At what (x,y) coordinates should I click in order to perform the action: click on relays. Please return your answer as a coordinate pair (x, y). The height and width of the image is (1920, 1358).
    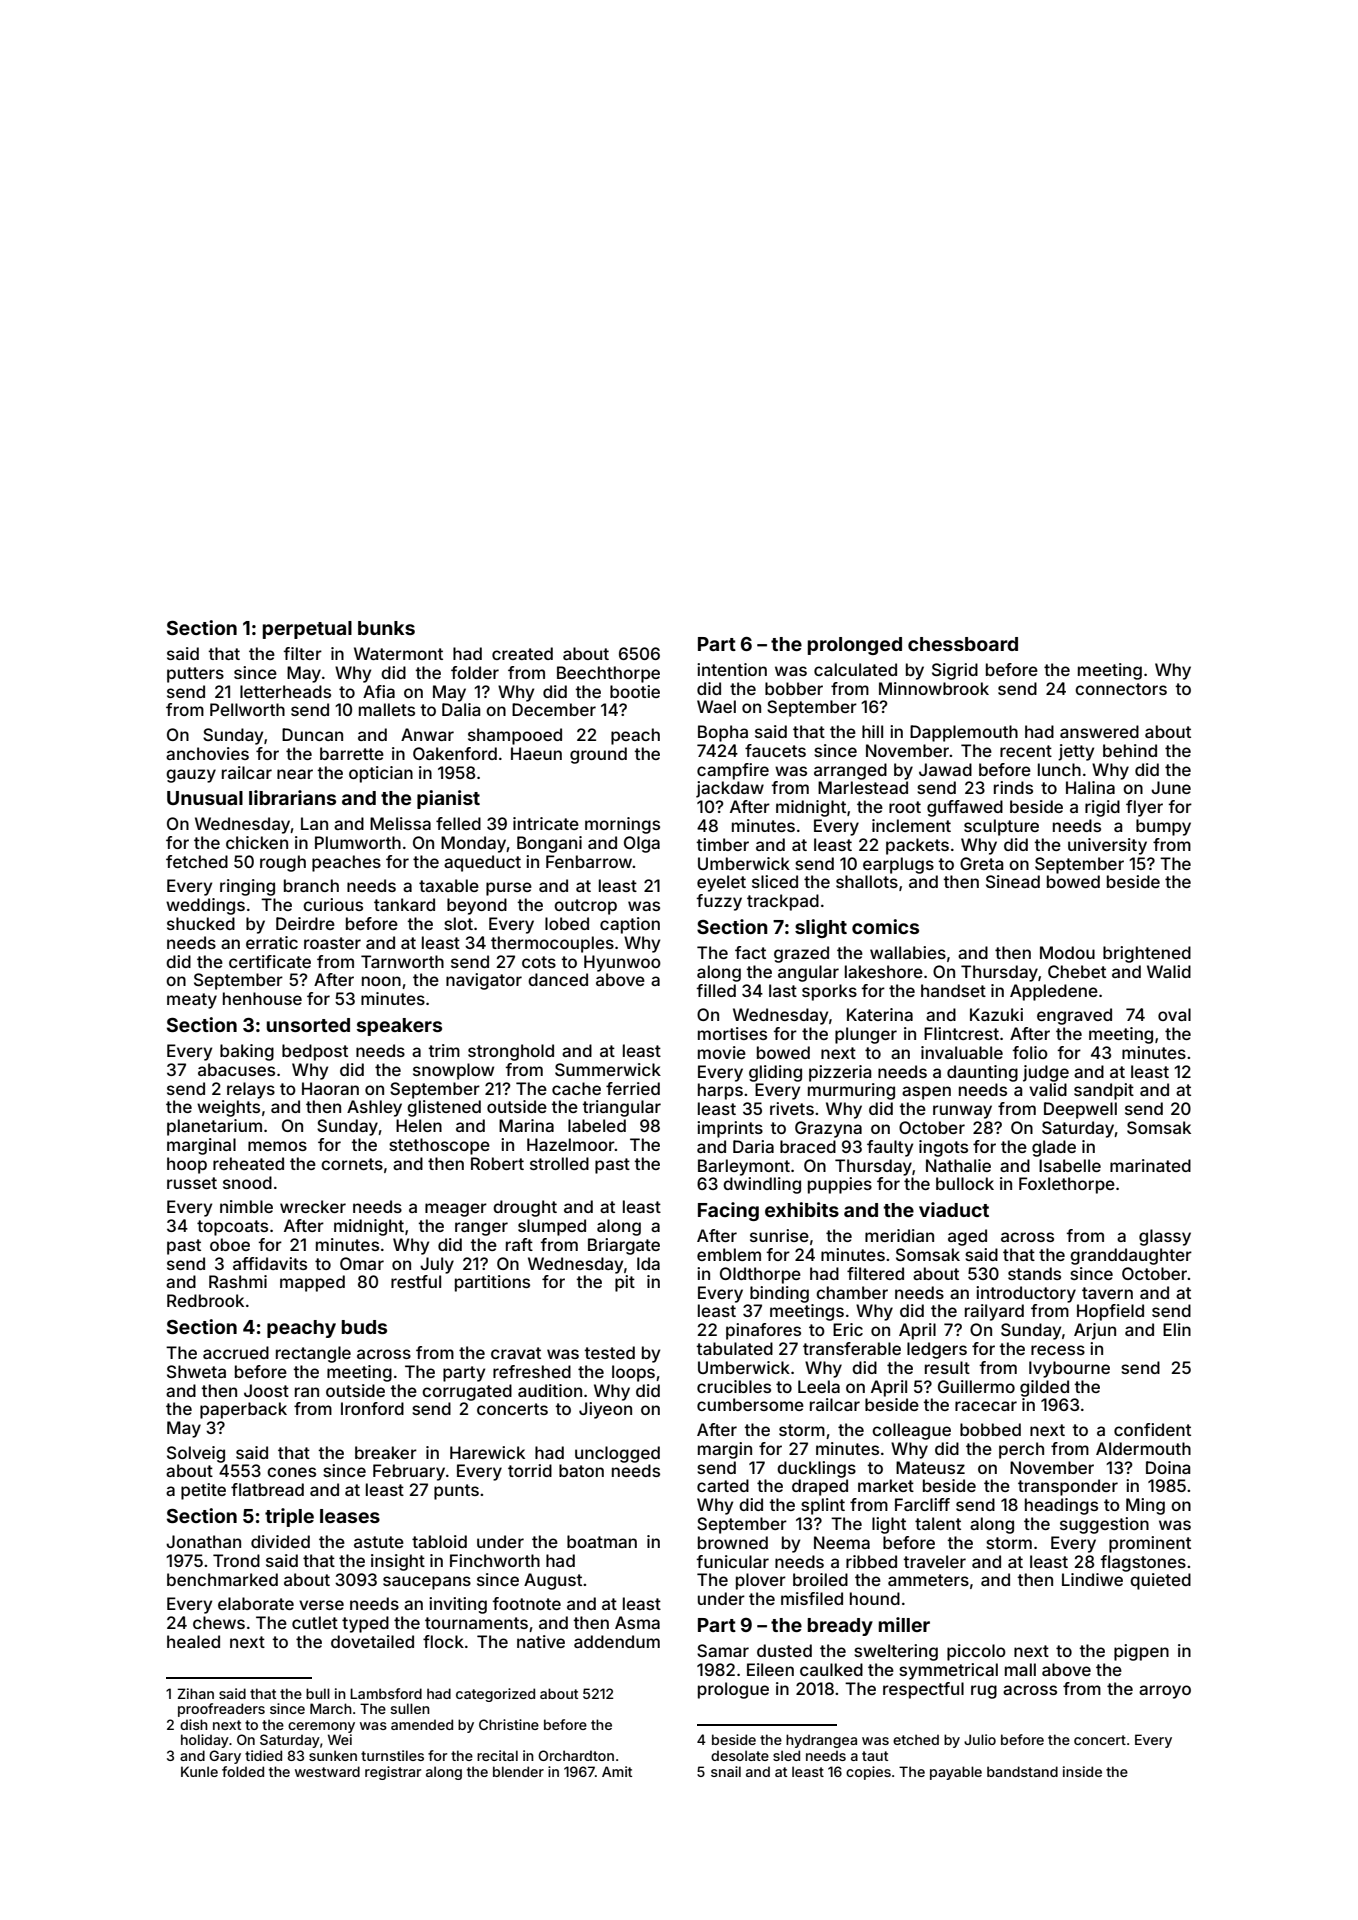
    Looking at the image, I should click on (251, 1090).
